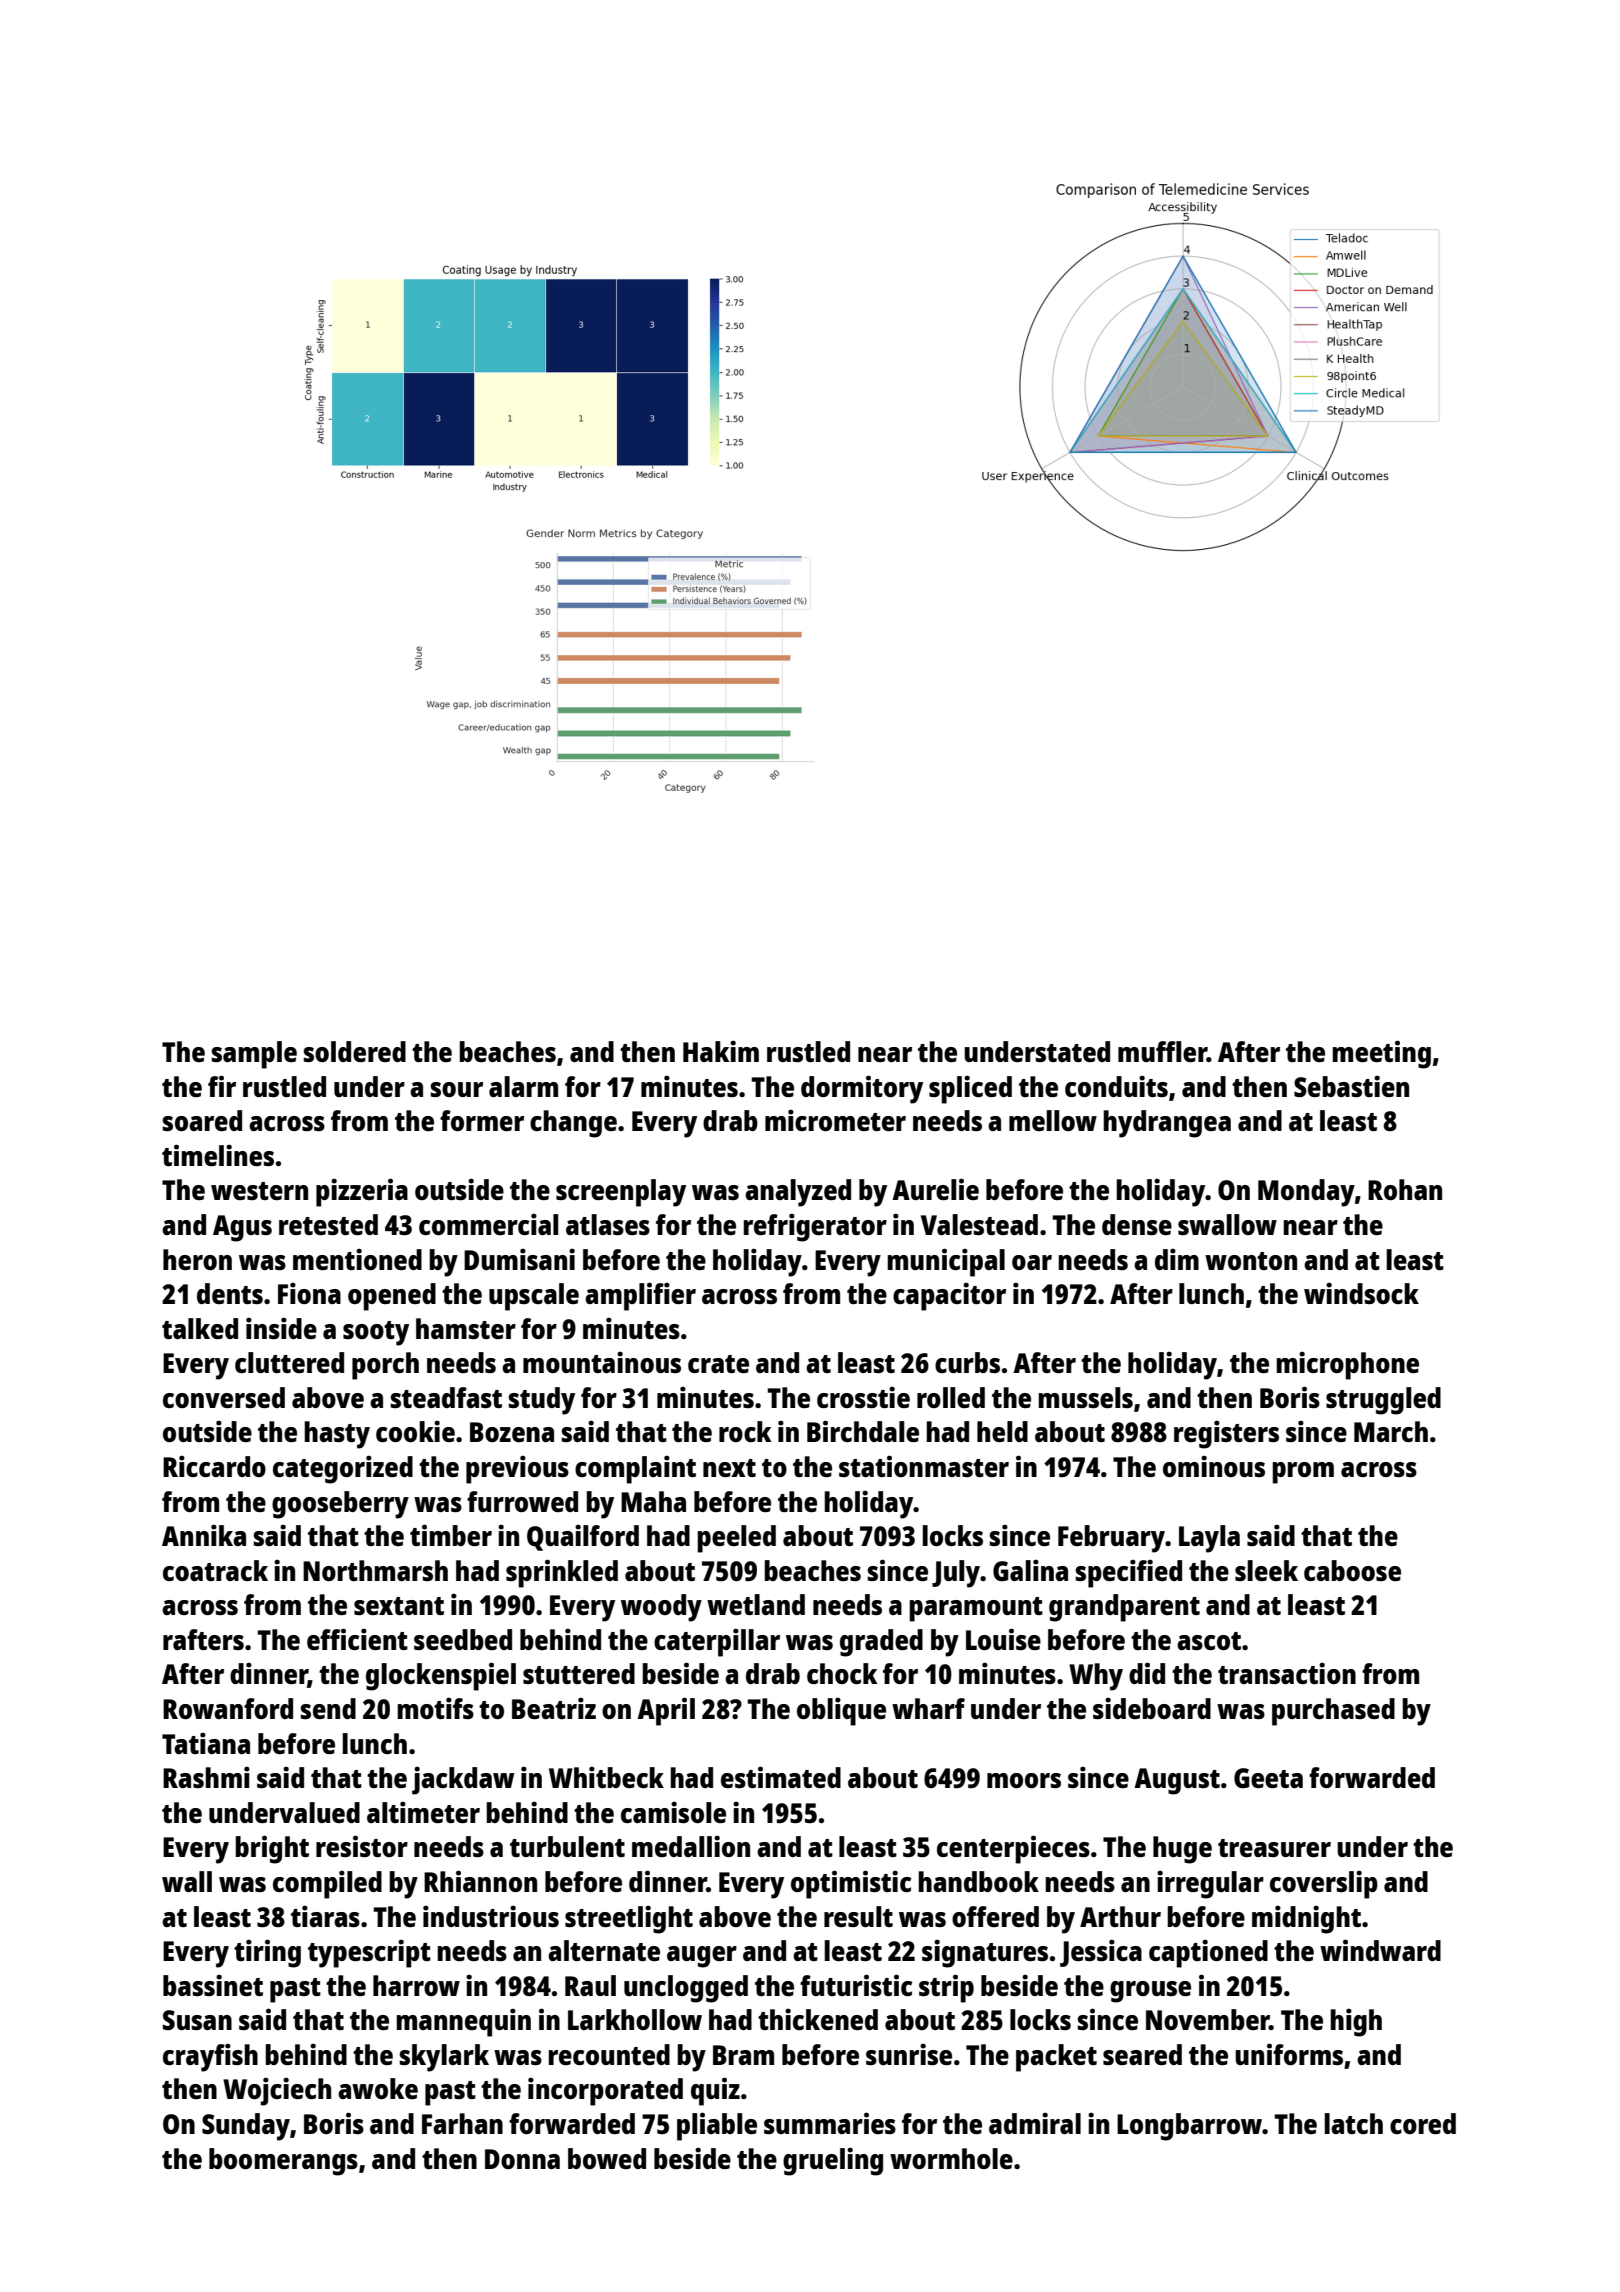 This document has height=2292, width=1620. I want to click on Annika, so click(204, 1535).
